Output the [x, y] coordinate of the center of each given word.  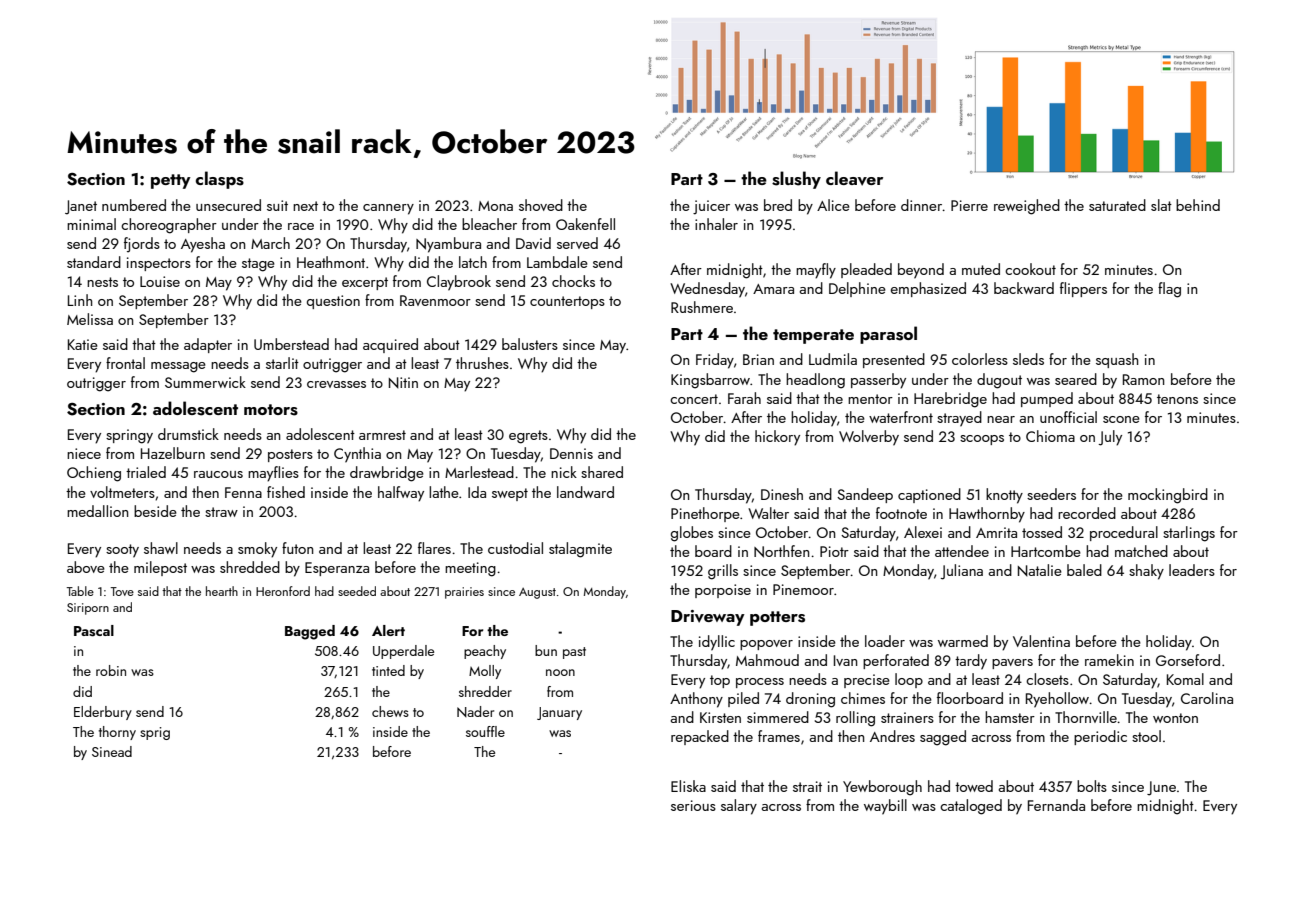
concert [694, 399]
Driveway [708, 618]
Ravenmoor [435, 300]
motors [271, 410]
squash [1117, 360]
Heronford [283, 591]
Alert [388, 630]
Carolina [1207, 698]
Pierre [969, 205]
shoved [541, 205]
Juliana [962, 572]
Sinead [112, 751]
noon [560, 672]
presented [894, 360]
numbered [134, 205]
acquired [390, 345]
